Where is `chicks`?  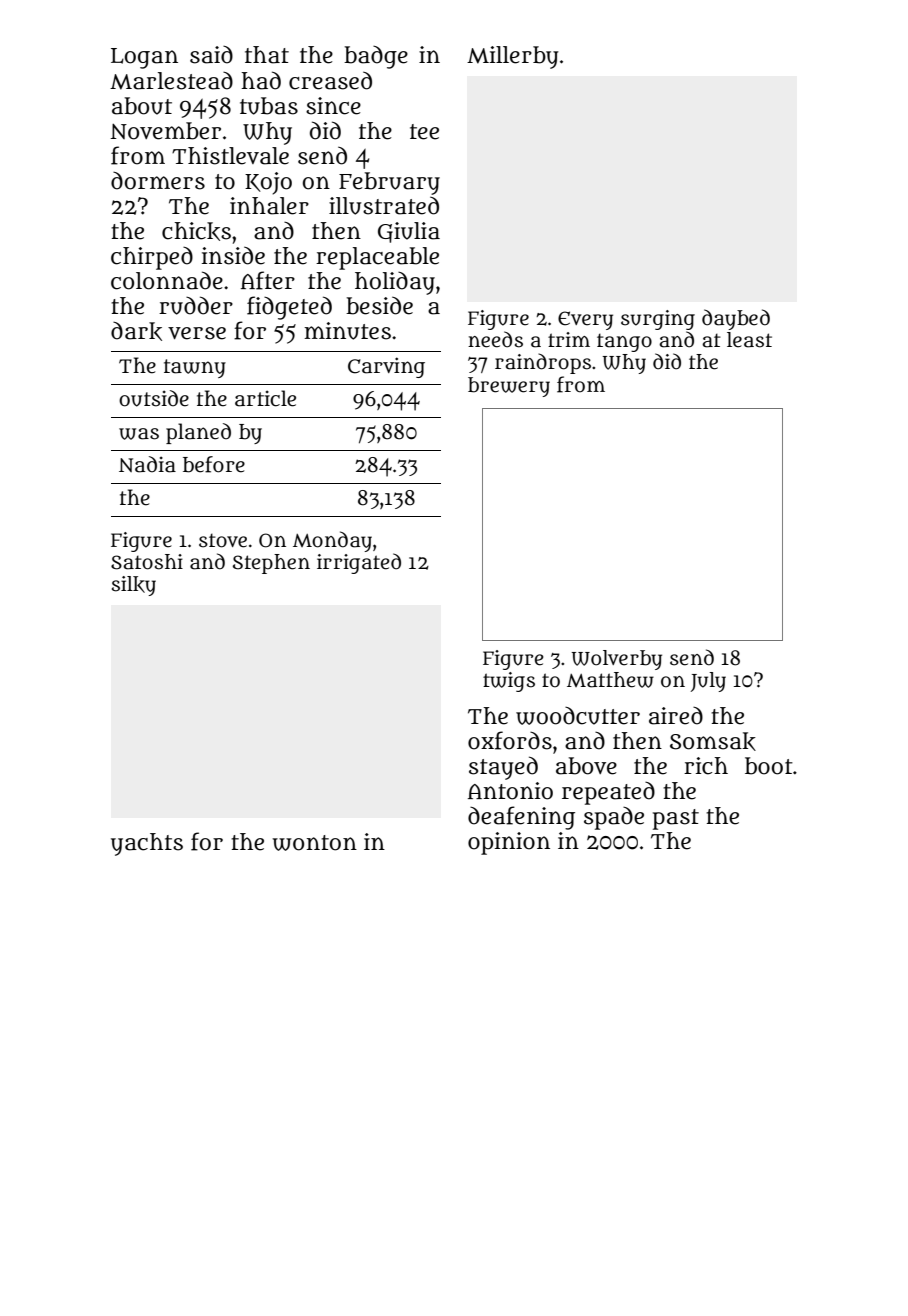 chicks is located at coordinates (196, 231).
